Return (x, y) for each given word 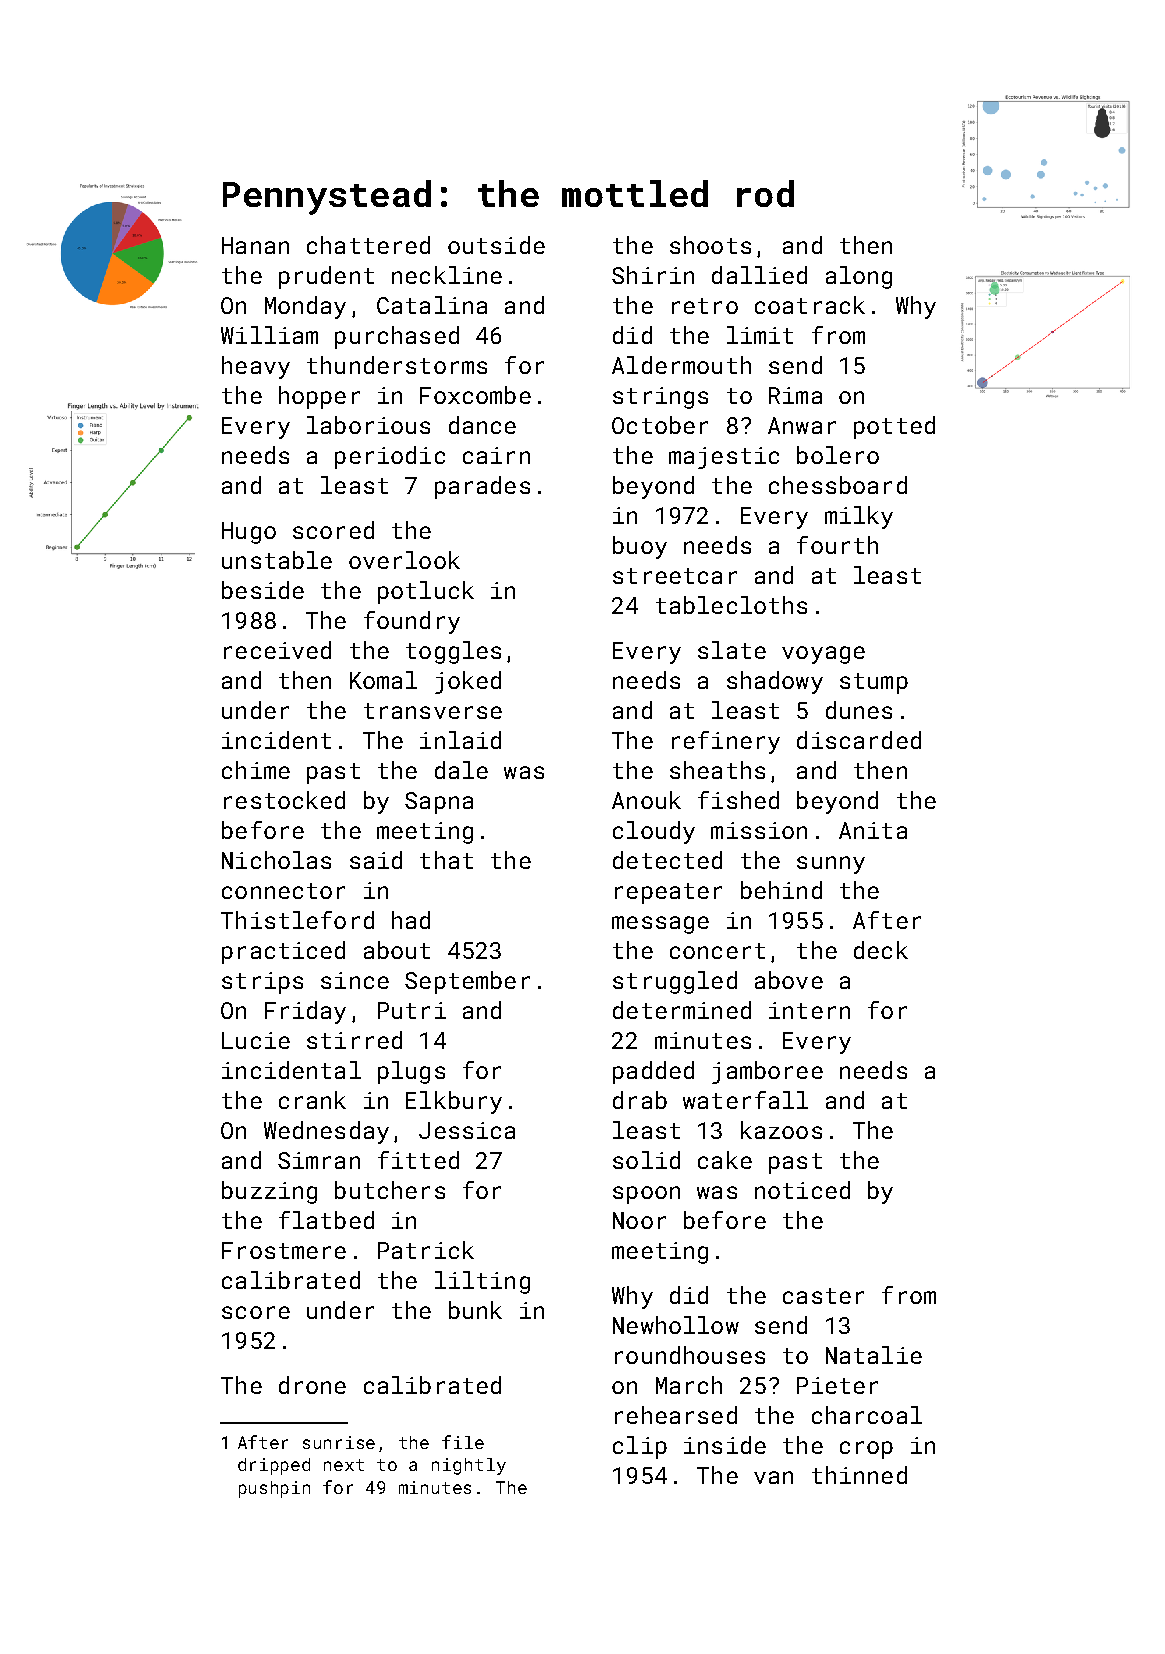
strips (262, 983)
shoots (710, 245)
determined (682, 1010)
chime (256, 770)
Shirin (653, 275)
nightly (469, 1466)
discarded (859, 740)
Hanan (255, 245)
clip (640, 1447)
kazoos (781, 1130)
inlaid (460, 740)
